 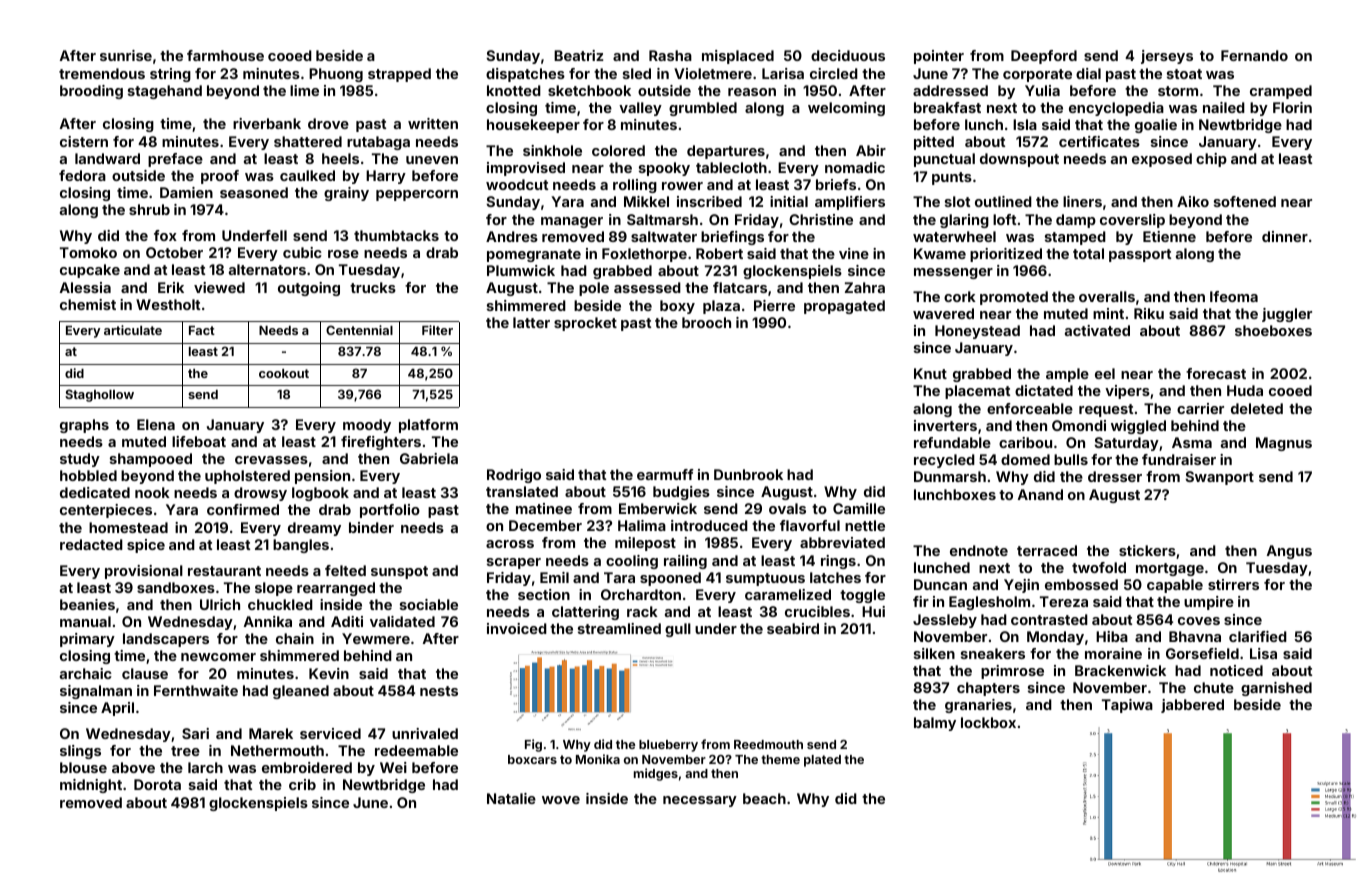 I want to click on jabbered, so click(x=1192, y=706).
